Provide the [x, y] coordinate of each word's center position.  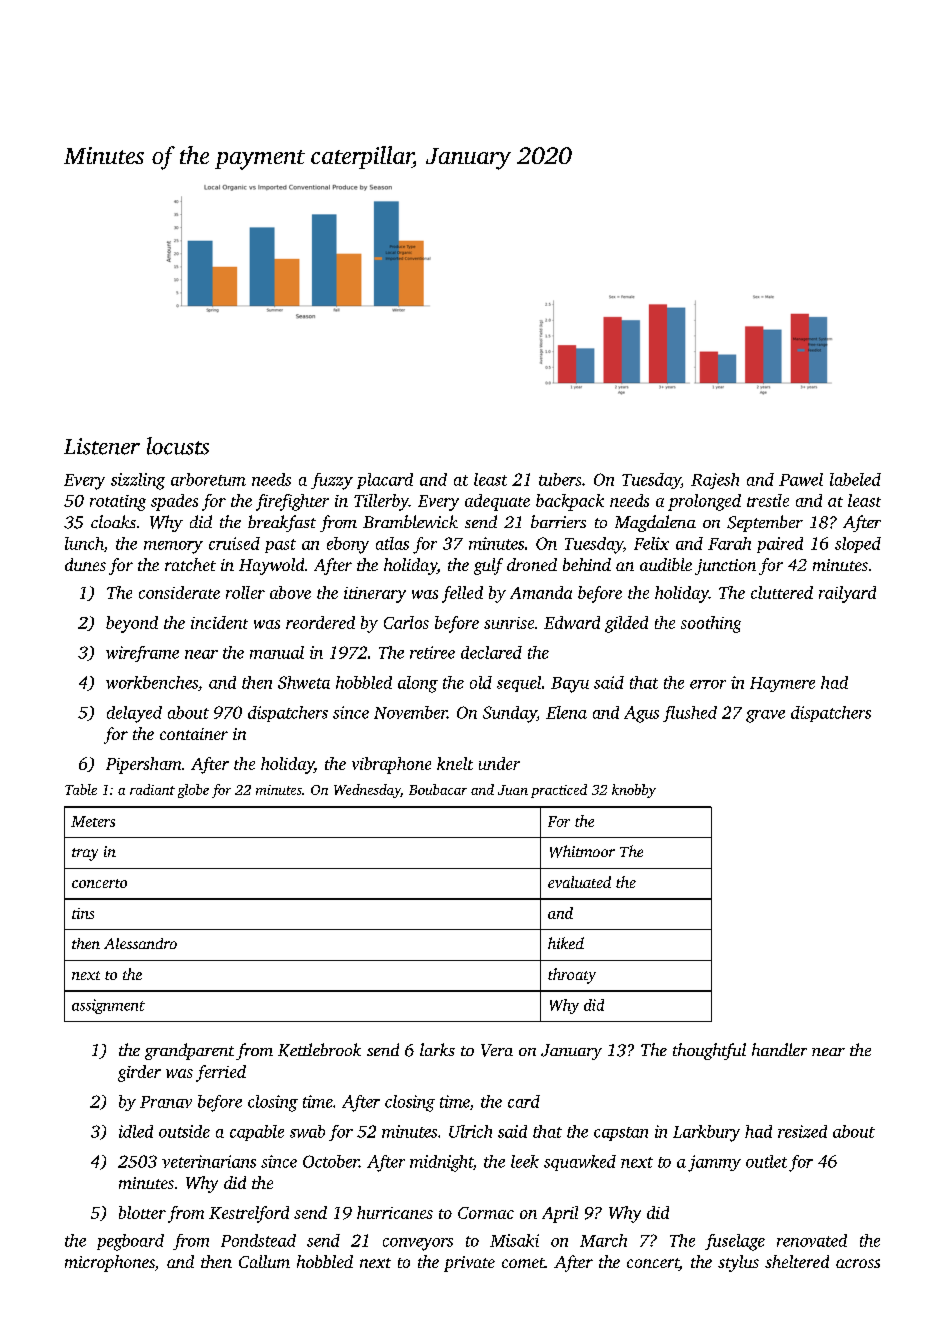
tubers [560, 479]
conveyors [418, 1244]
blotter [142, 1212]
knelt [455, 763]
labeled [855, 479]
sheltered [797, 1261]
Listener [102, 446]
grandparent [189, 1051]
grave [765, 716]
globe [193, 791]
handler [779, 1049]
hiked [566, 943]
